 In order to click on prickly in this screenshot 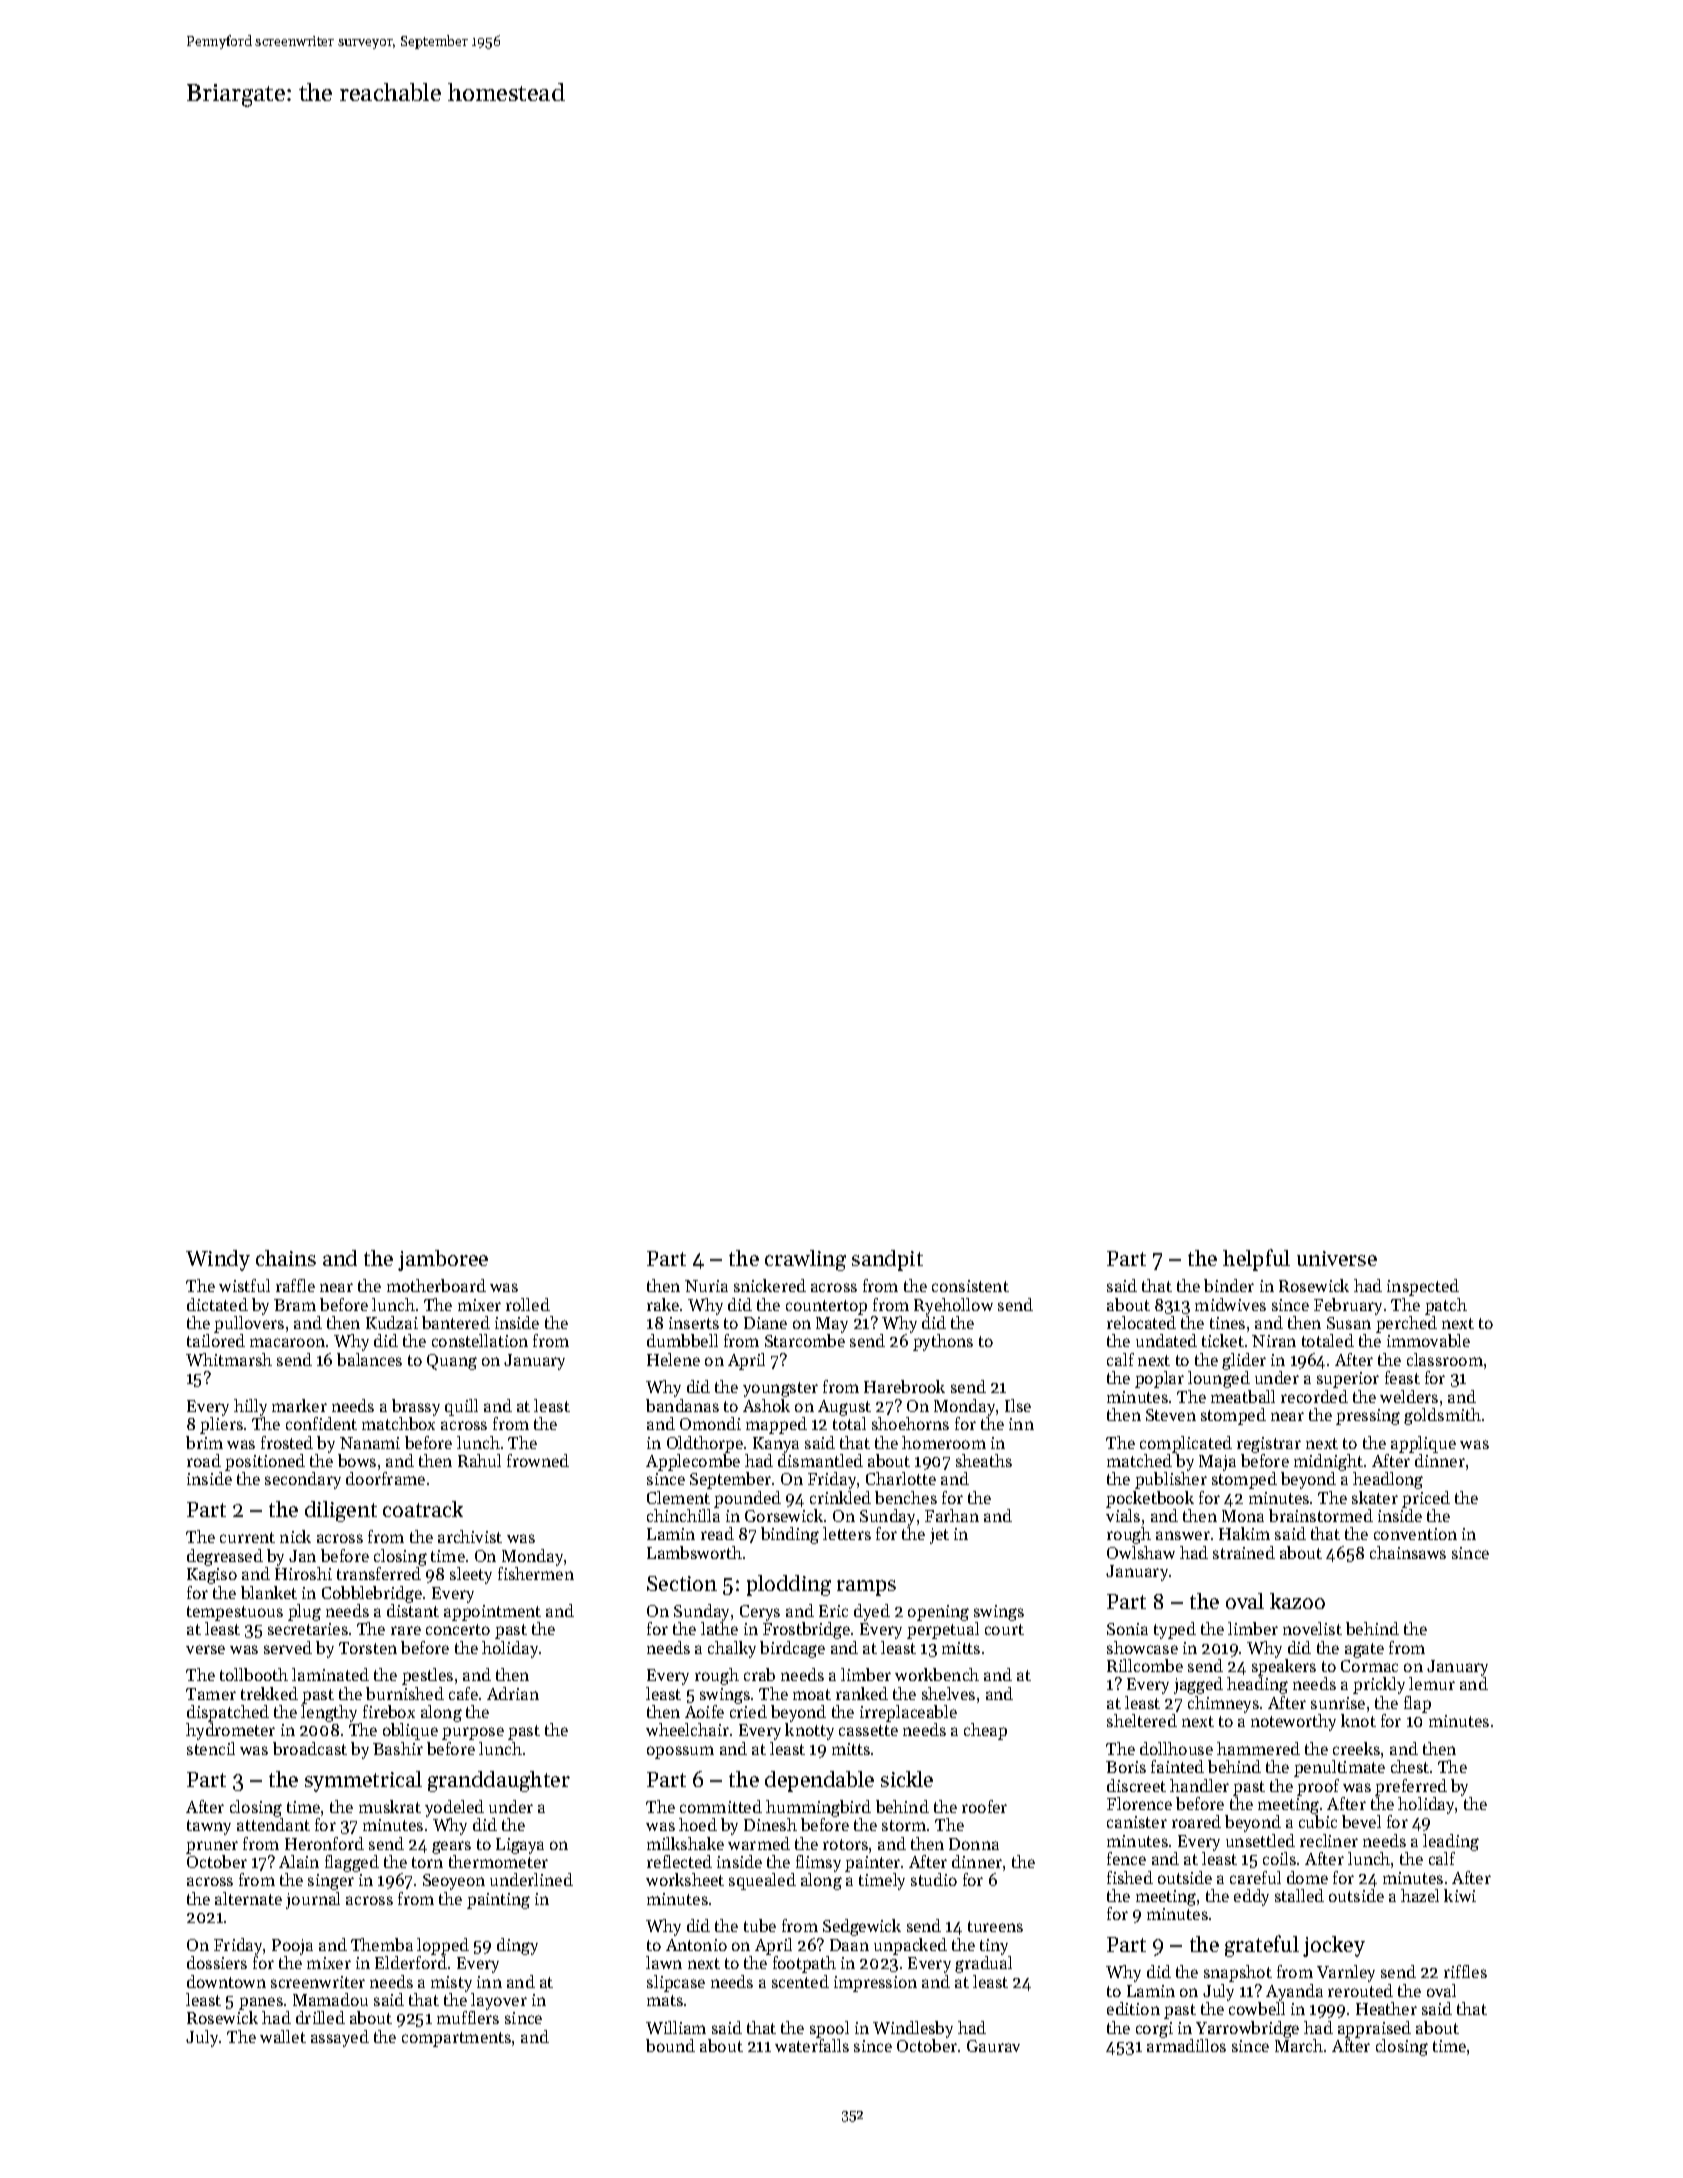, I will do `click(1379, 1685)`.
